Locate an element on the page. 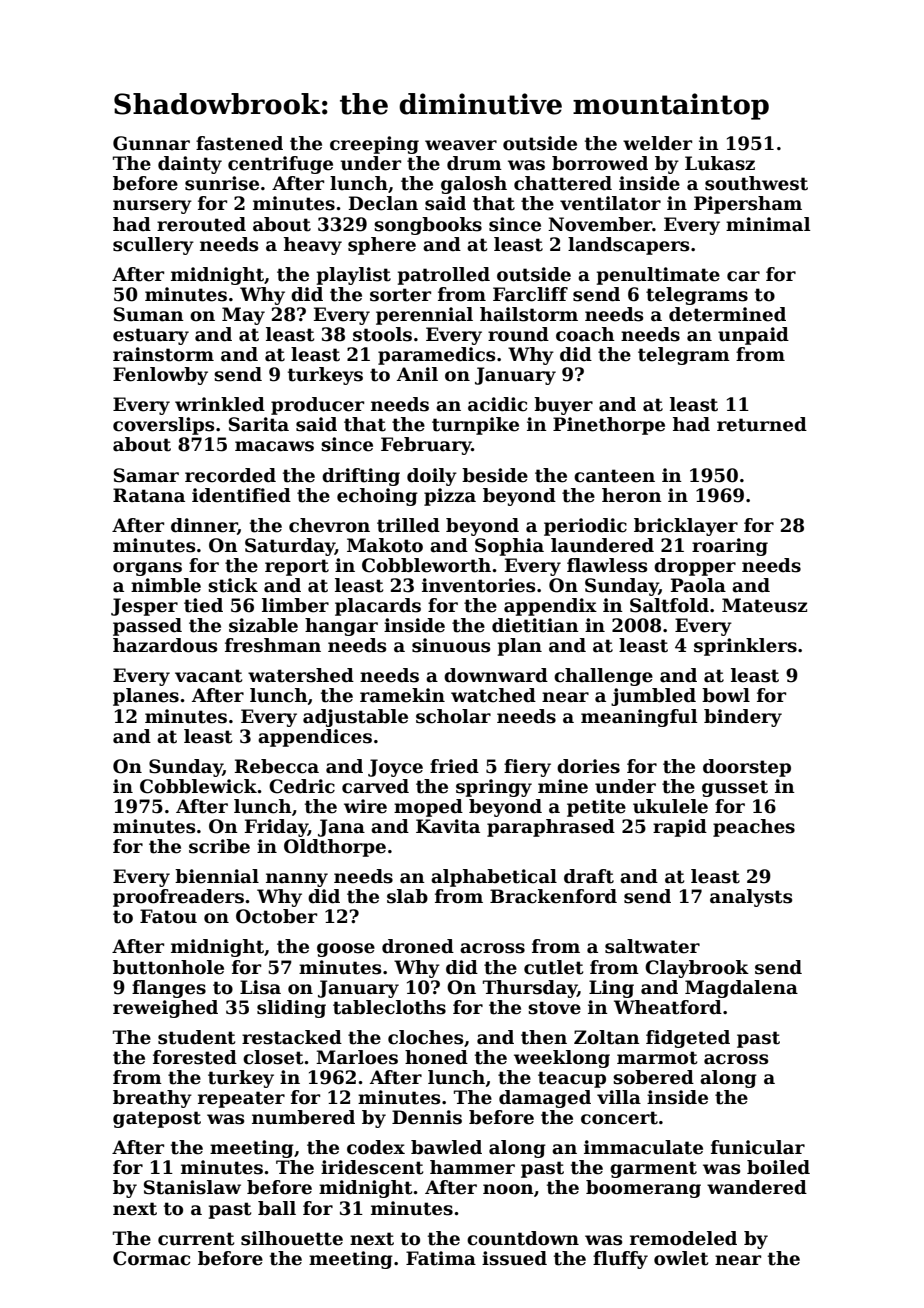 Image resolution: width=924 pixels, height=1308 pixels. sphere is located at coordinates (382, 246).
